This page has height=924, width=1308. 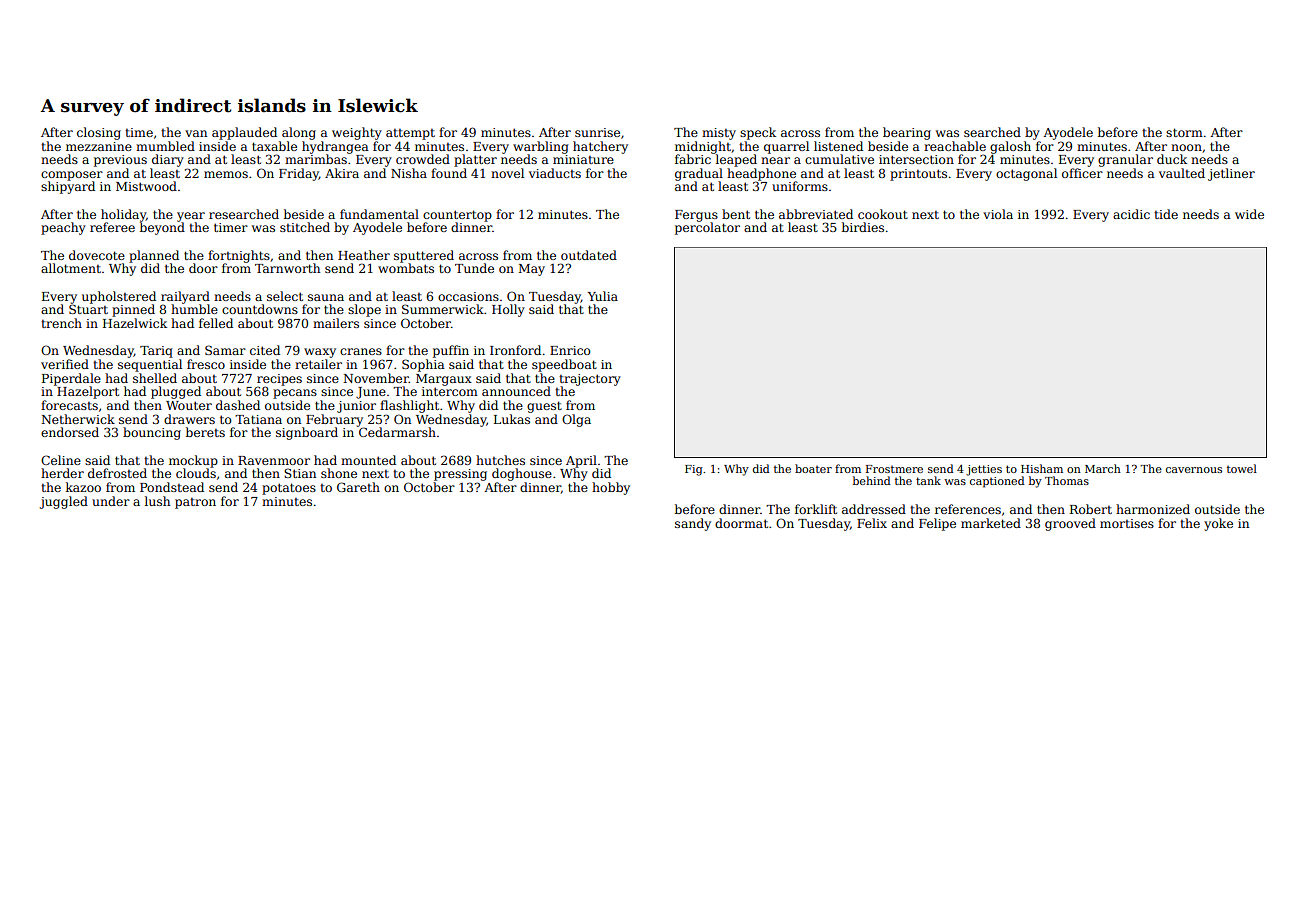 What do you see at coordinates (1070, 524) in the page?
I see `grooved` at bounding box center [1070, 524].
